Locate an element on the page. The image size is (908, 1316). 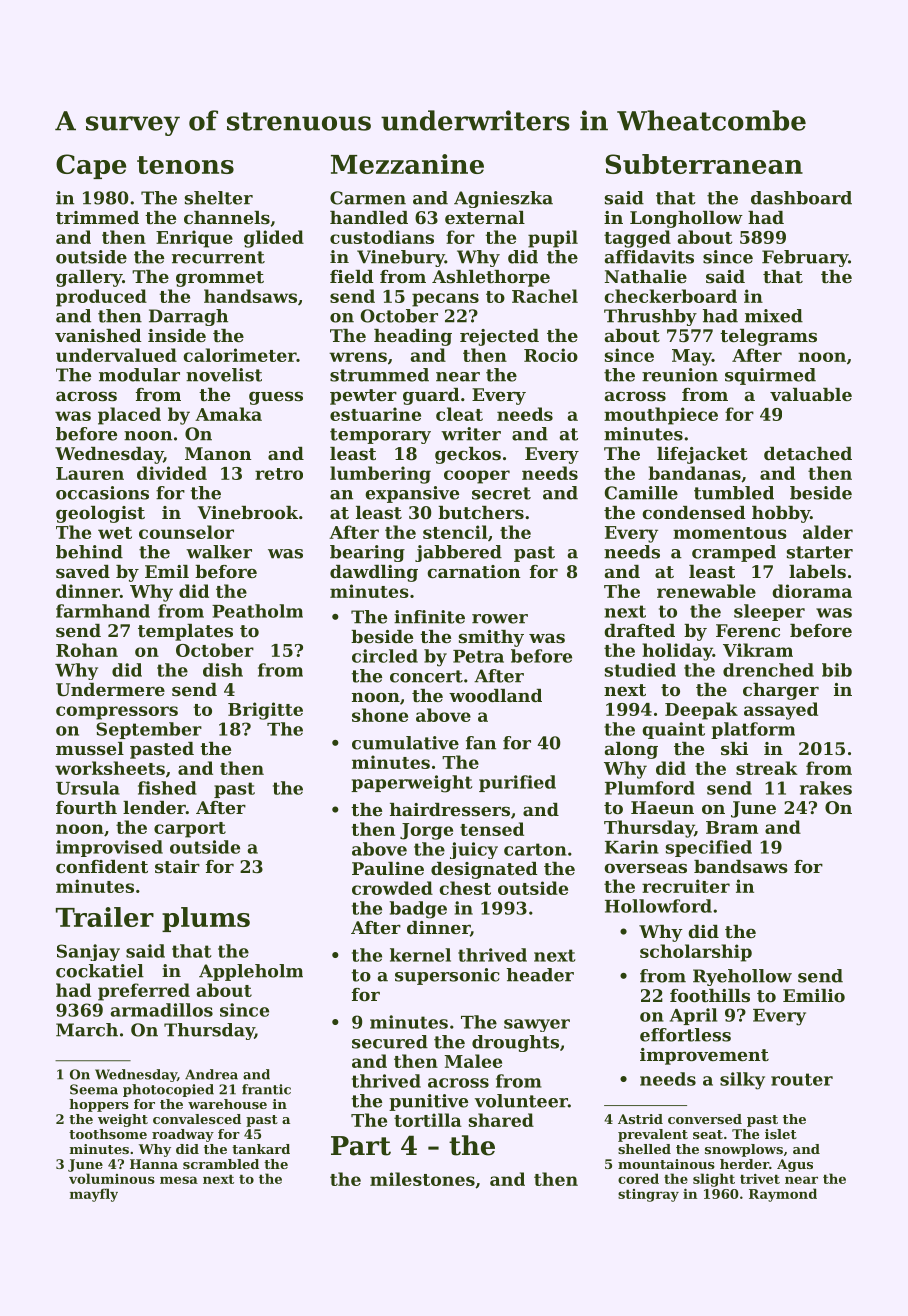
tenons is located at coordinates (185, 165).
